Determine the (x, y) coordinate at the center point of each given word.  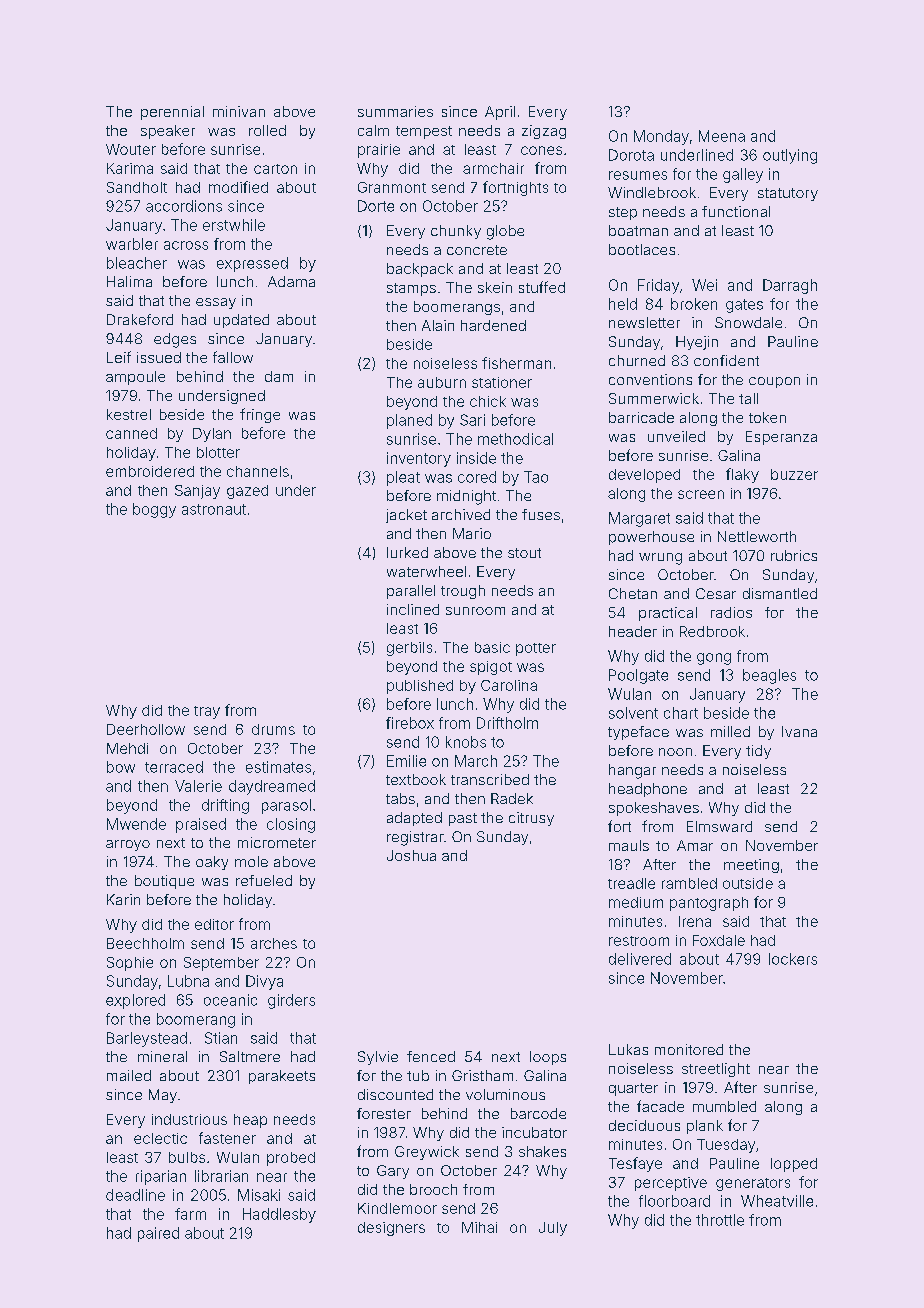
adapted (414, 819)
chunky (456, 232)
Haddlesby (279, 1215)
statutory (788, 194)
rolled (267, 130)
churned (637, 360)
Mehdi (127, 748)
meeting (751, 866)
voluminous (505, 1094)
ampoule (135, 378)
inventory (419, 459)
